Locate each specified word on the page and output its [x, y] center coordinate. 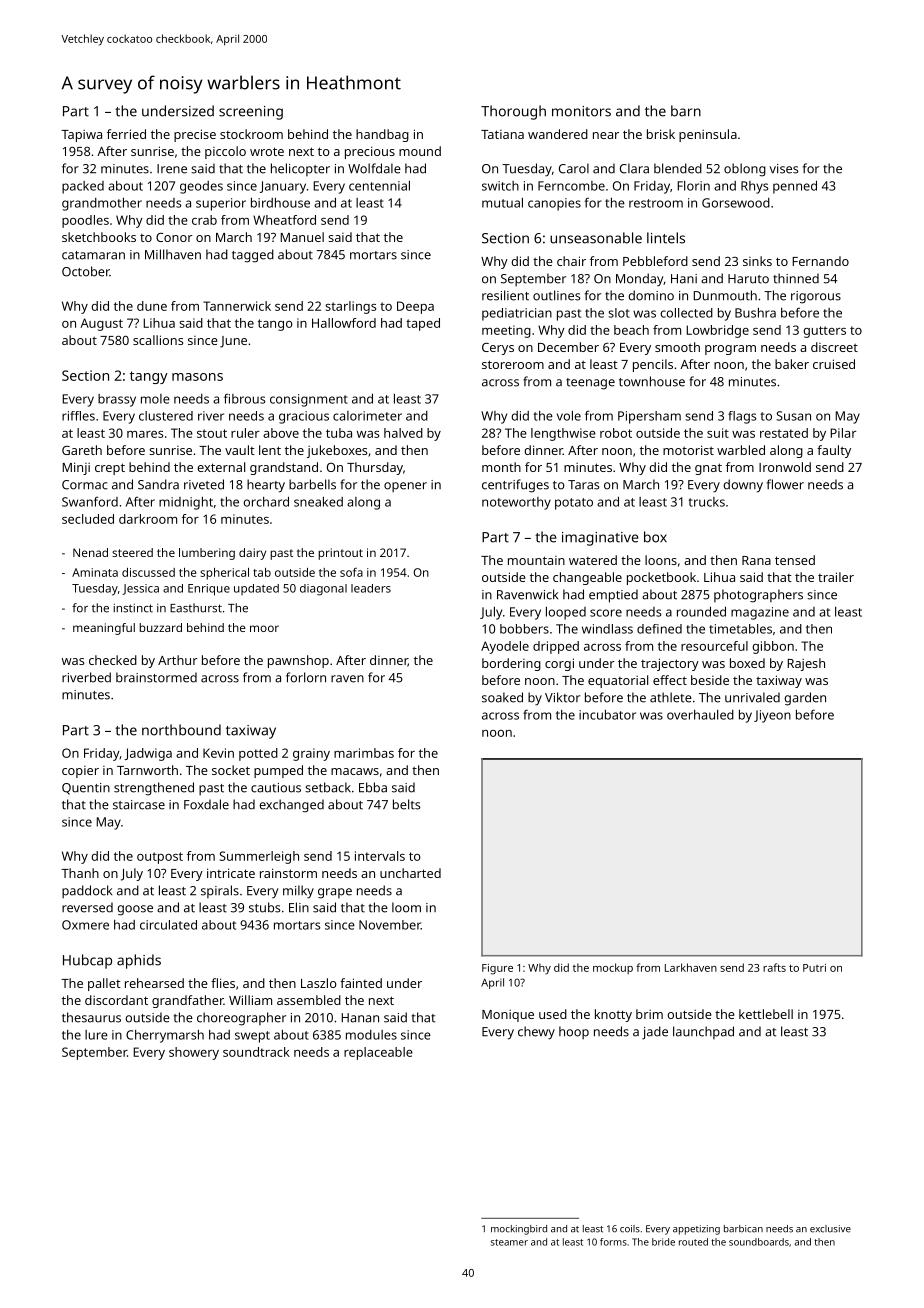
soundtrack [256, 1052]
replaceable [378, 1053]
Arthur [178, 660]
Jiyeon [772, 716]
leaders [371, 588]
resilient [505, 295]
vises [784, 169]
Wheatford [284, 220]
